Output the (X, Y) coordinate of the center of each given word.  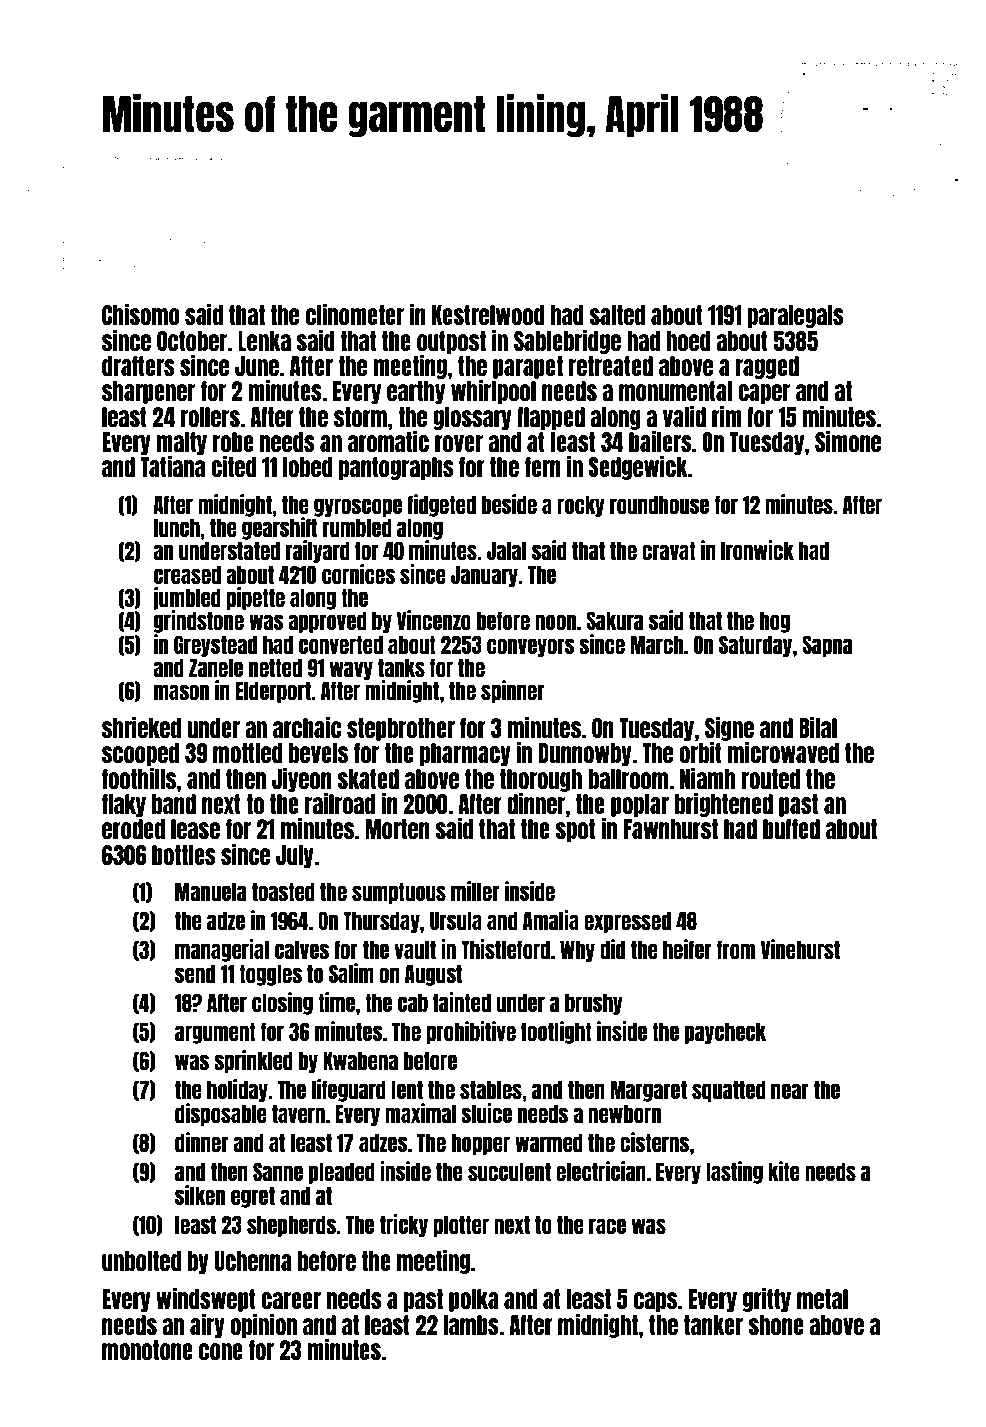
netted (275, 667)
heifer (687, 949)
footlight (556, 1032)
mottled (248, 753)
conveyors (531, 647)
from (736, 949)
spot (575, 830)
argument (215, 1033)
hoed (688, 341)
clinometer (355, 314)
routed (770, 779)
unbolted (142, 1261)
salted (617, 315)
